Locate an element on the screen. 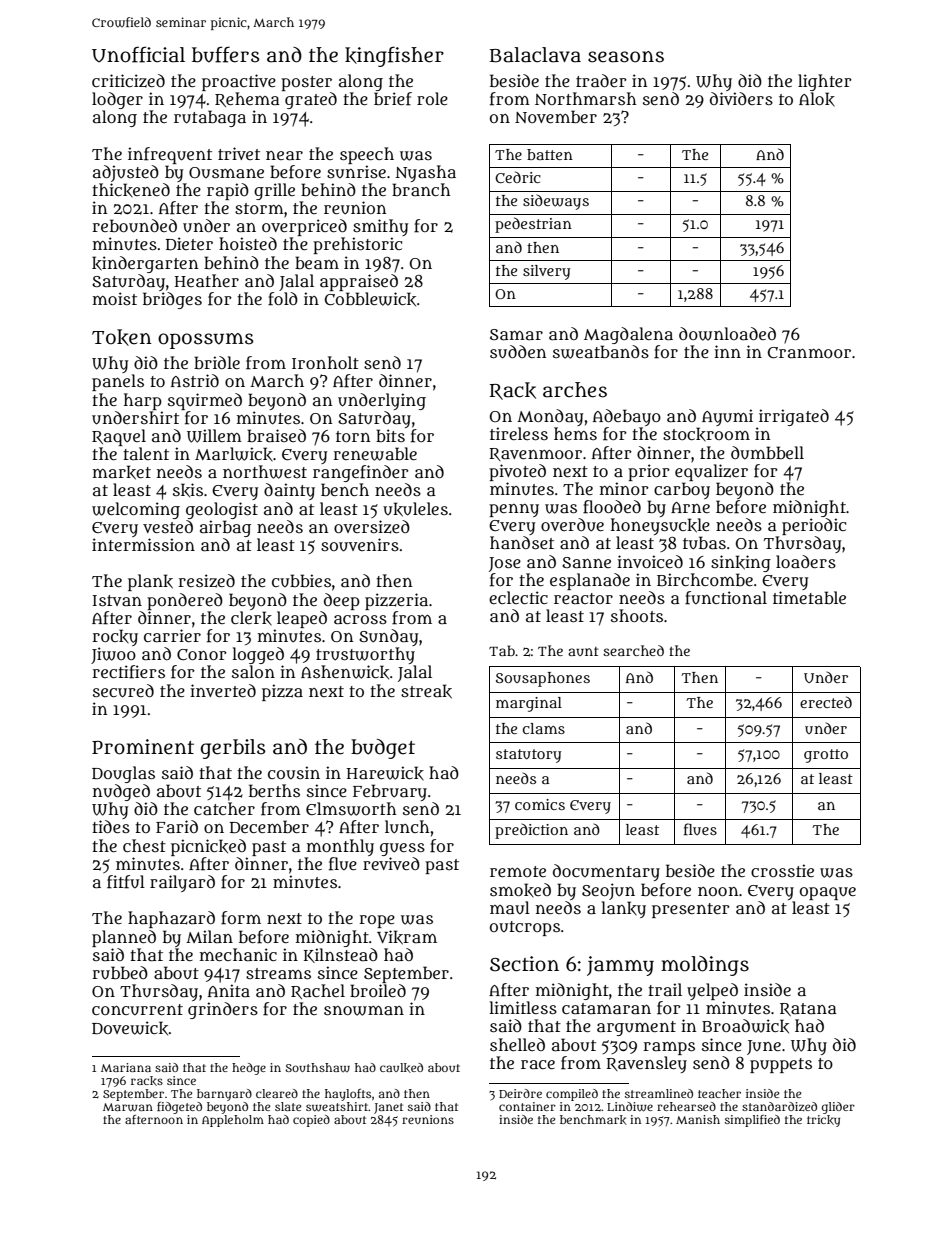 The image size is (952, 1233). brief is located at coordinates (393, 99).
